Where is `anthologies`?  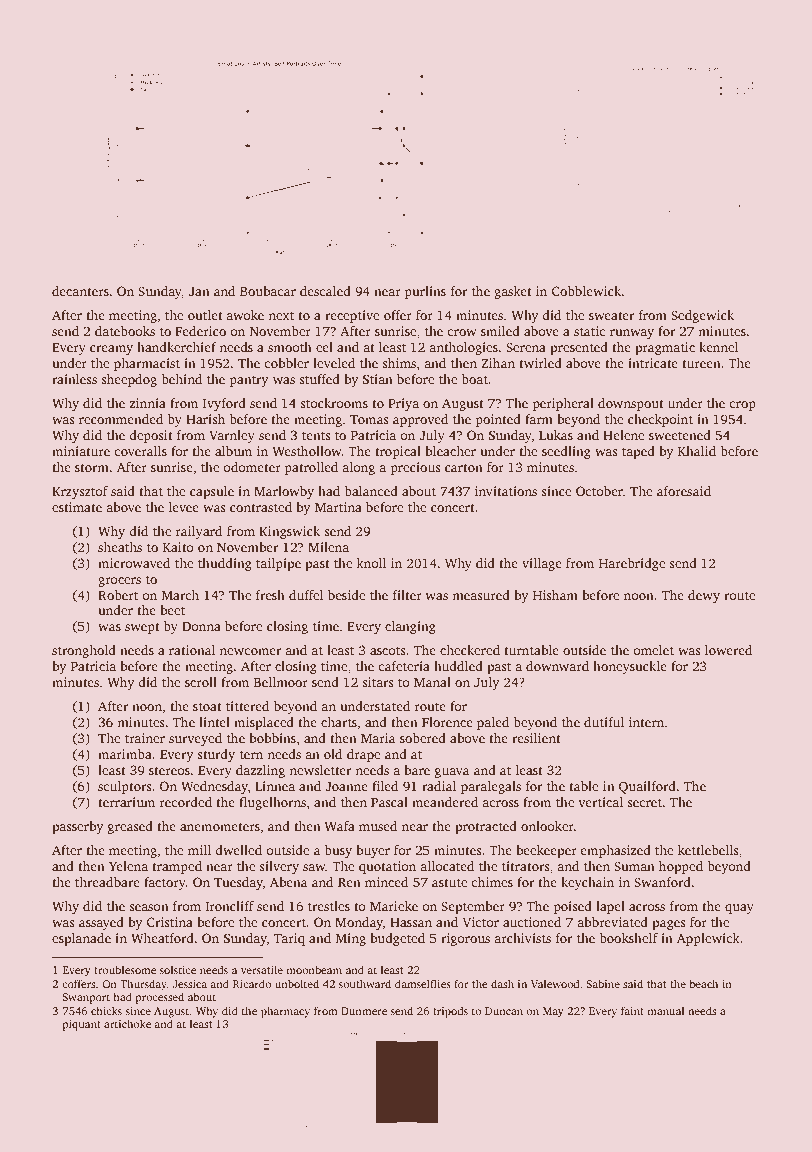 anthologies is located at coordinates (463, 348).
